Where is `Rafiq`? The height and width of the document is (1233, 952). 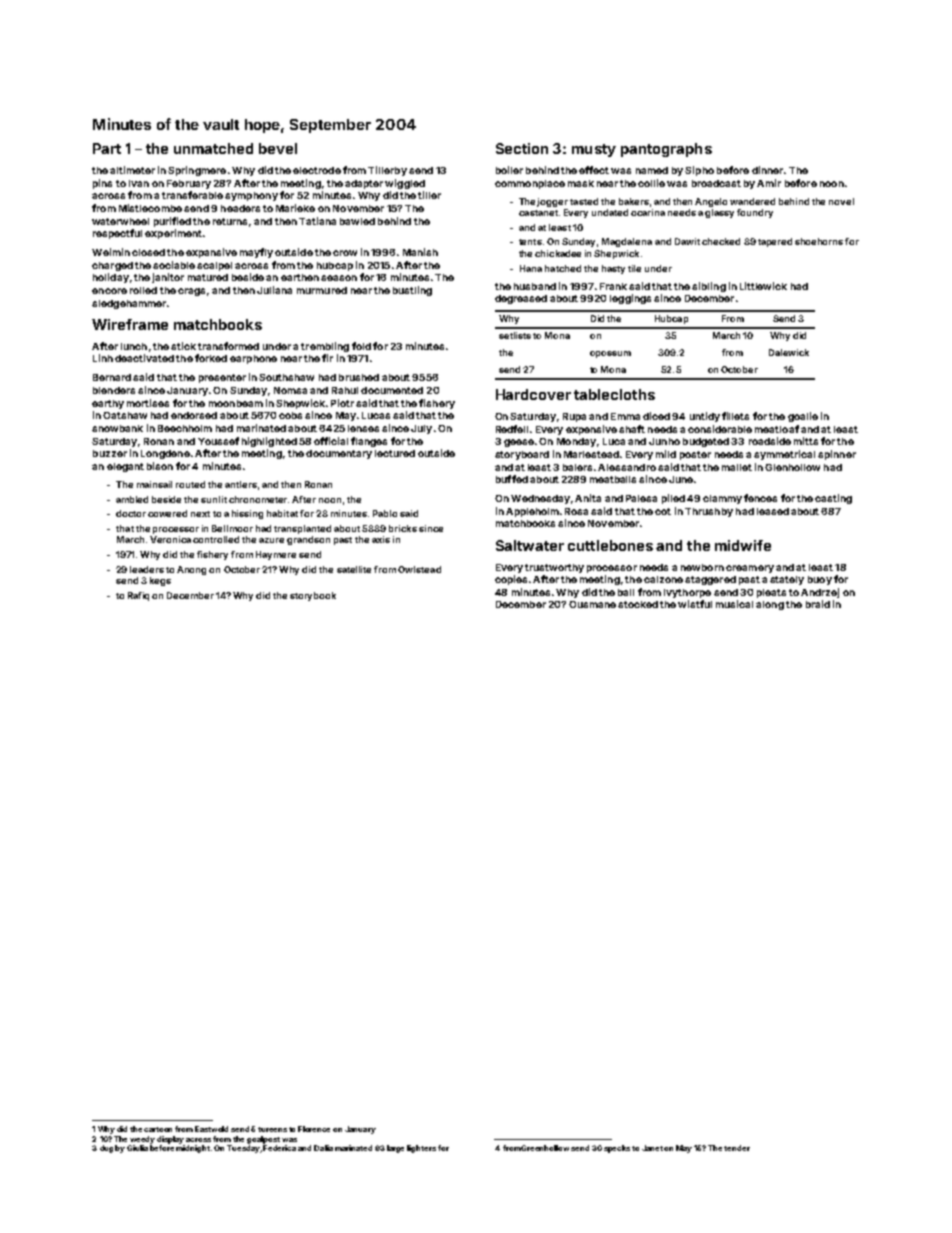 Rafiq is located at coordinates (138, 596).
